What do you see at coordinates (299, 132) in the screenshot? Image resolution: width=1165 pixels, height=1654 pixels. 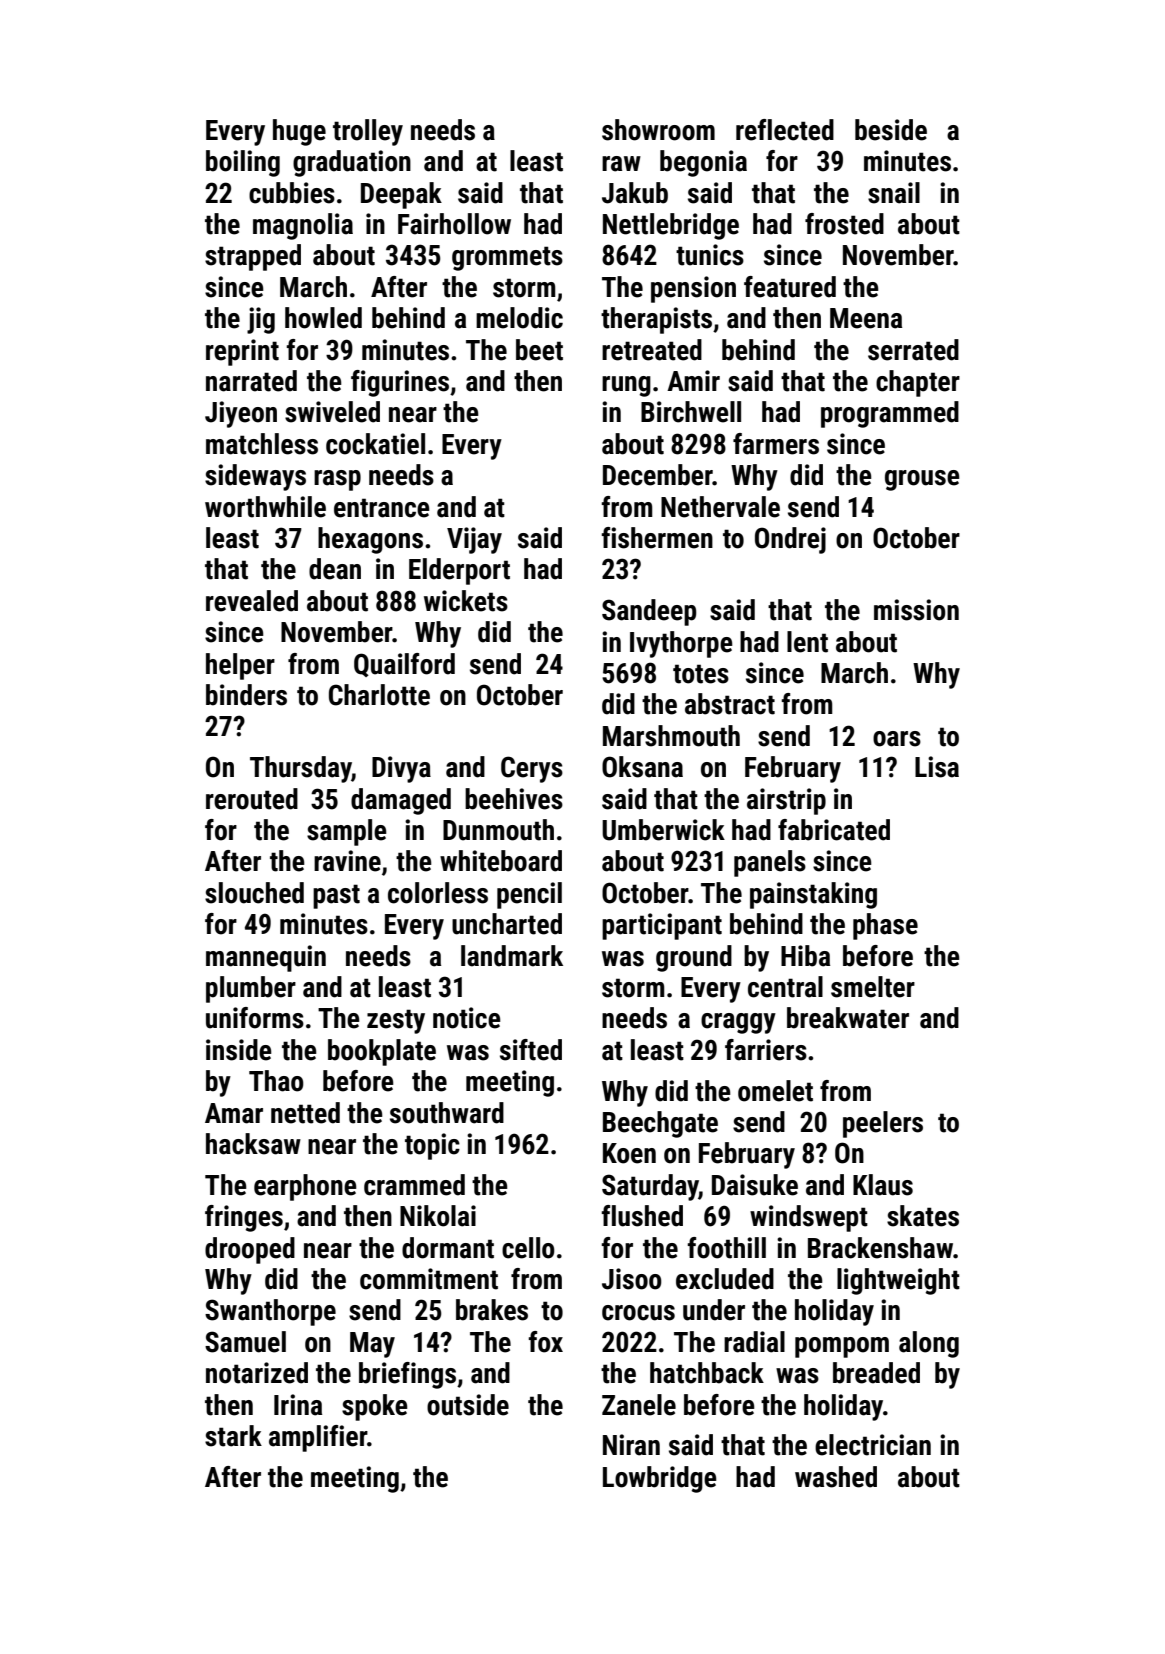 I see `huge` at bounding box center [299, 132].
